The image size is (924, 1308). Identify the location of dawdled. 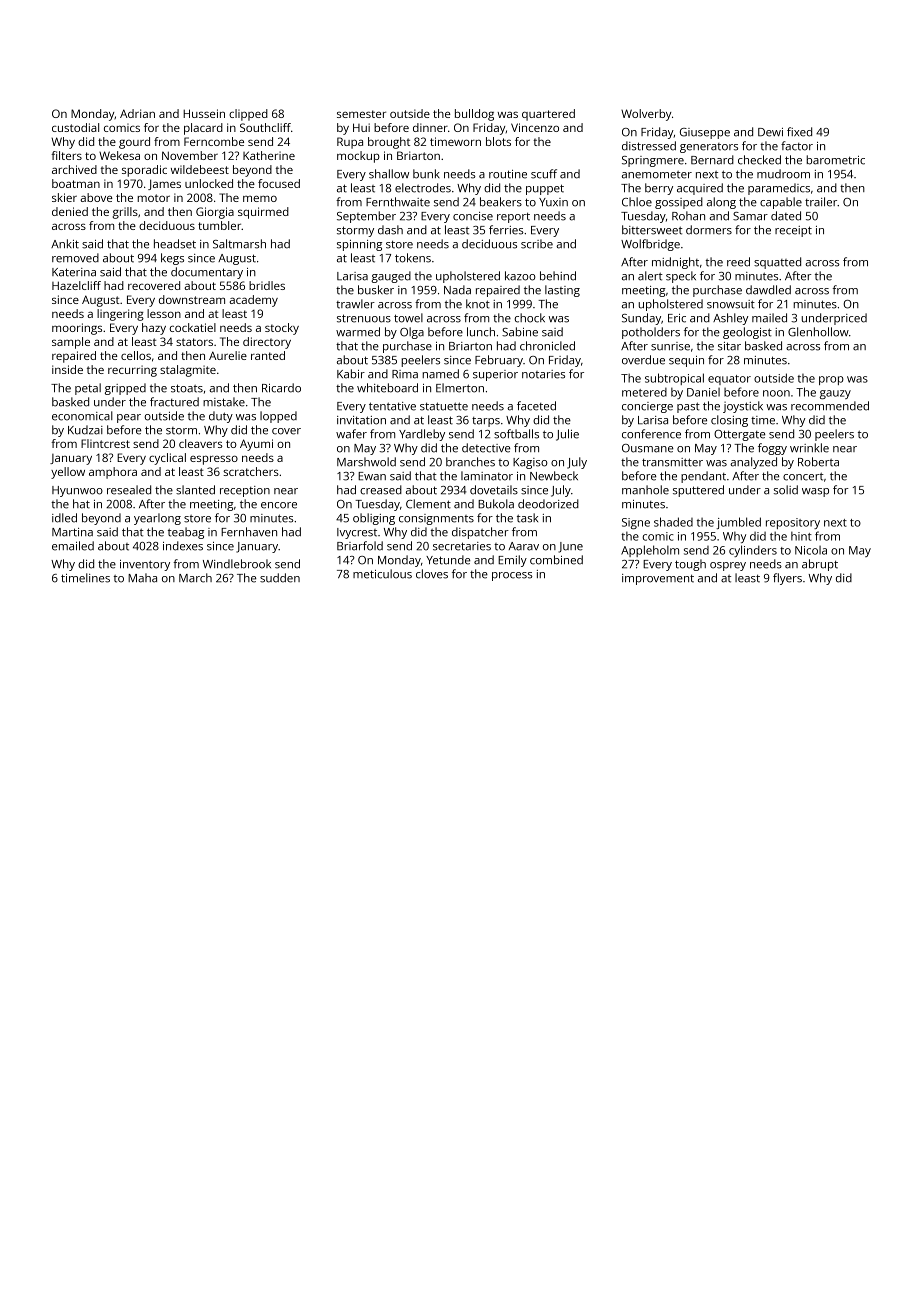
(768, 290).
